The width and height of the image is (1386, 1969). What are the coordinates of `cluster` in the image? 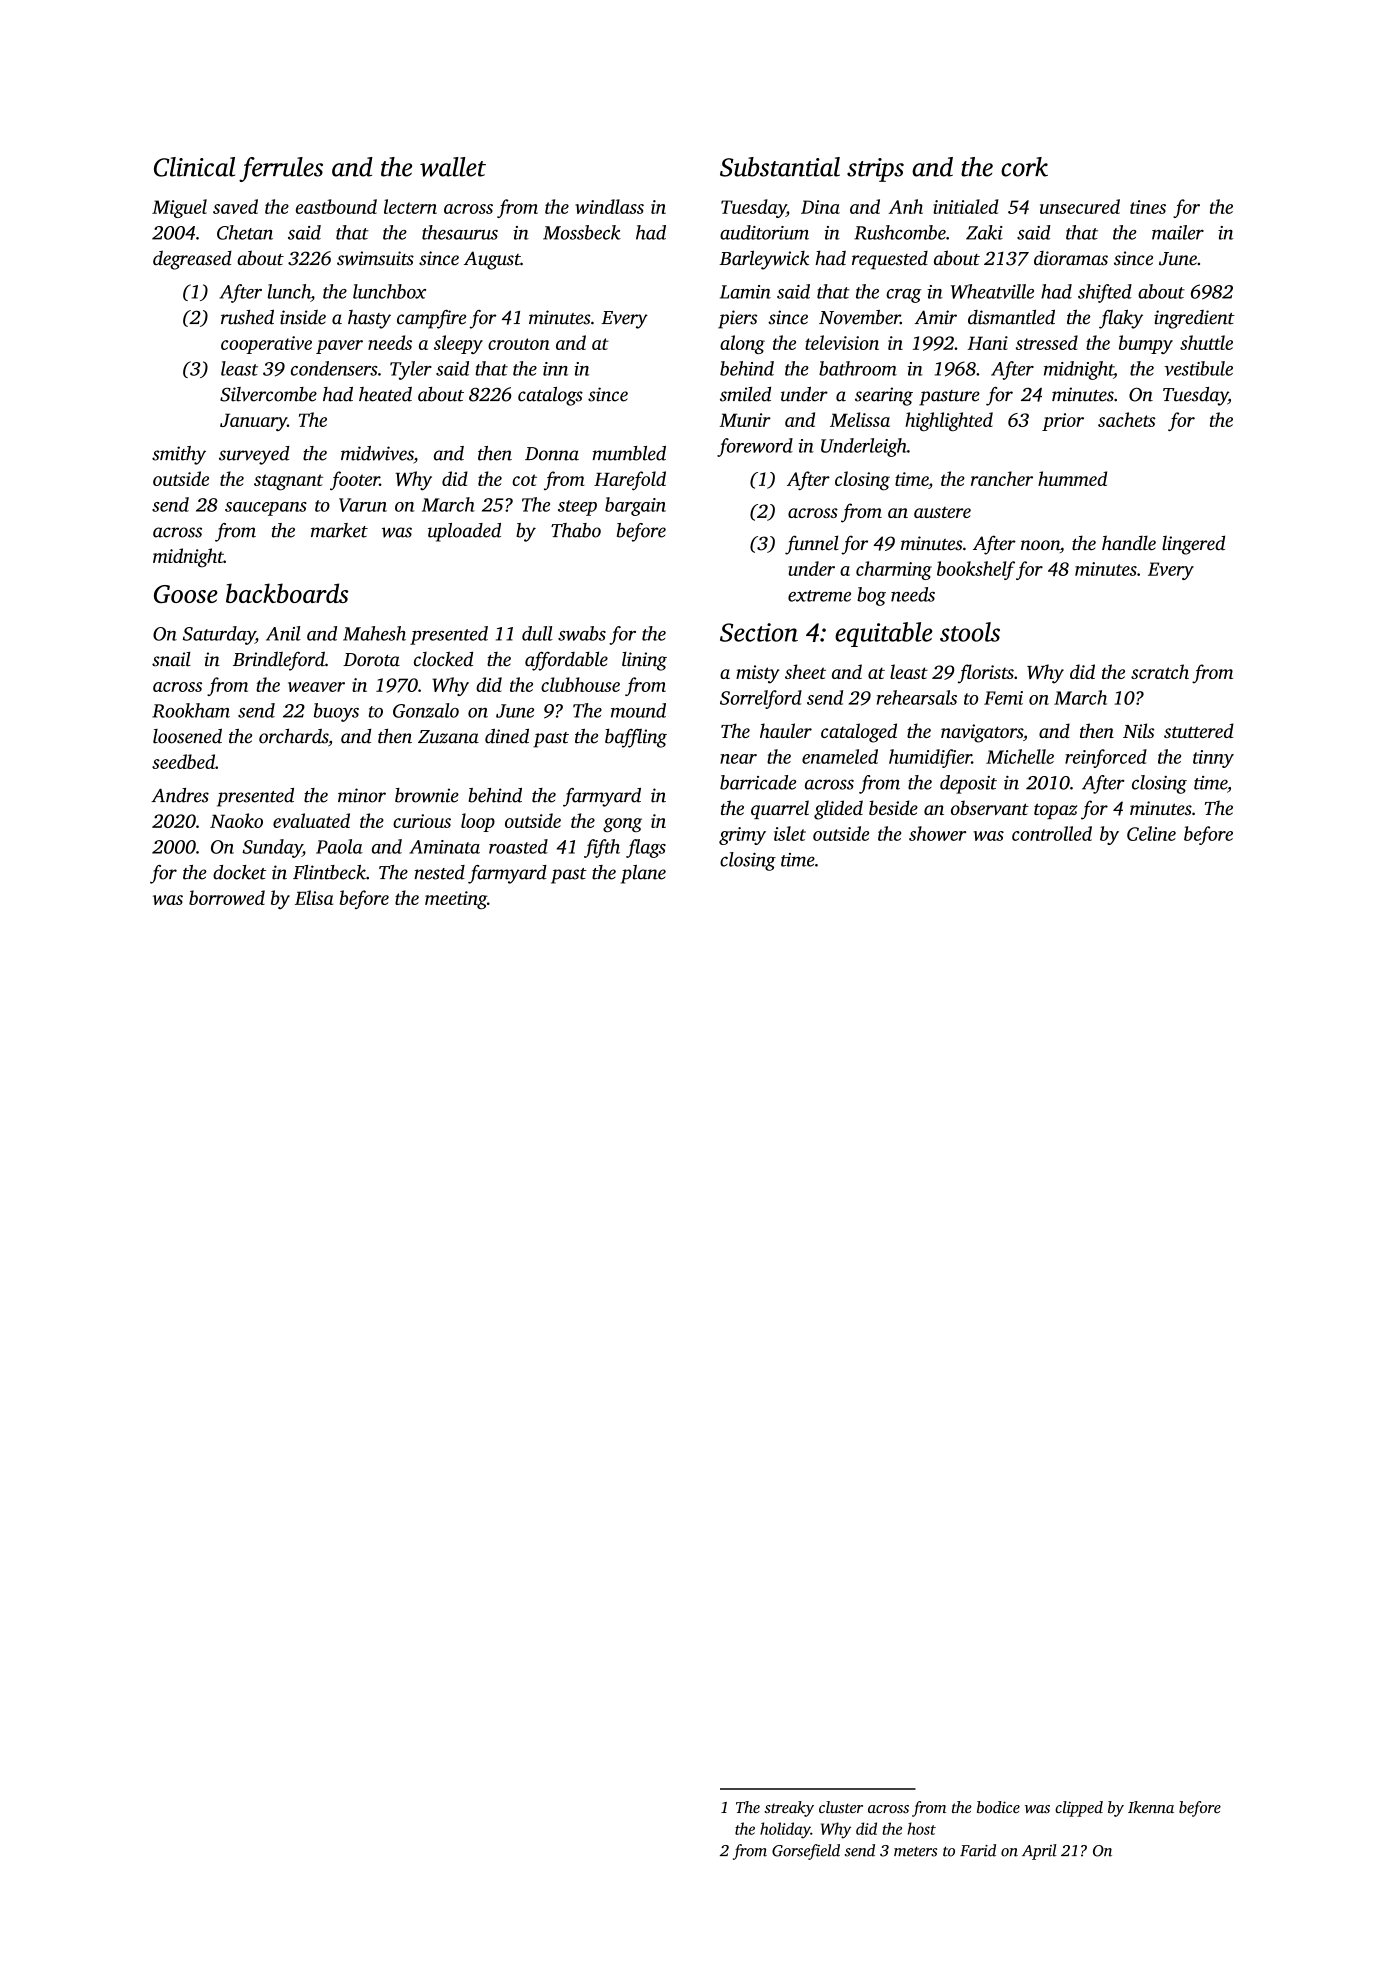 It's located at (841, 1807).
